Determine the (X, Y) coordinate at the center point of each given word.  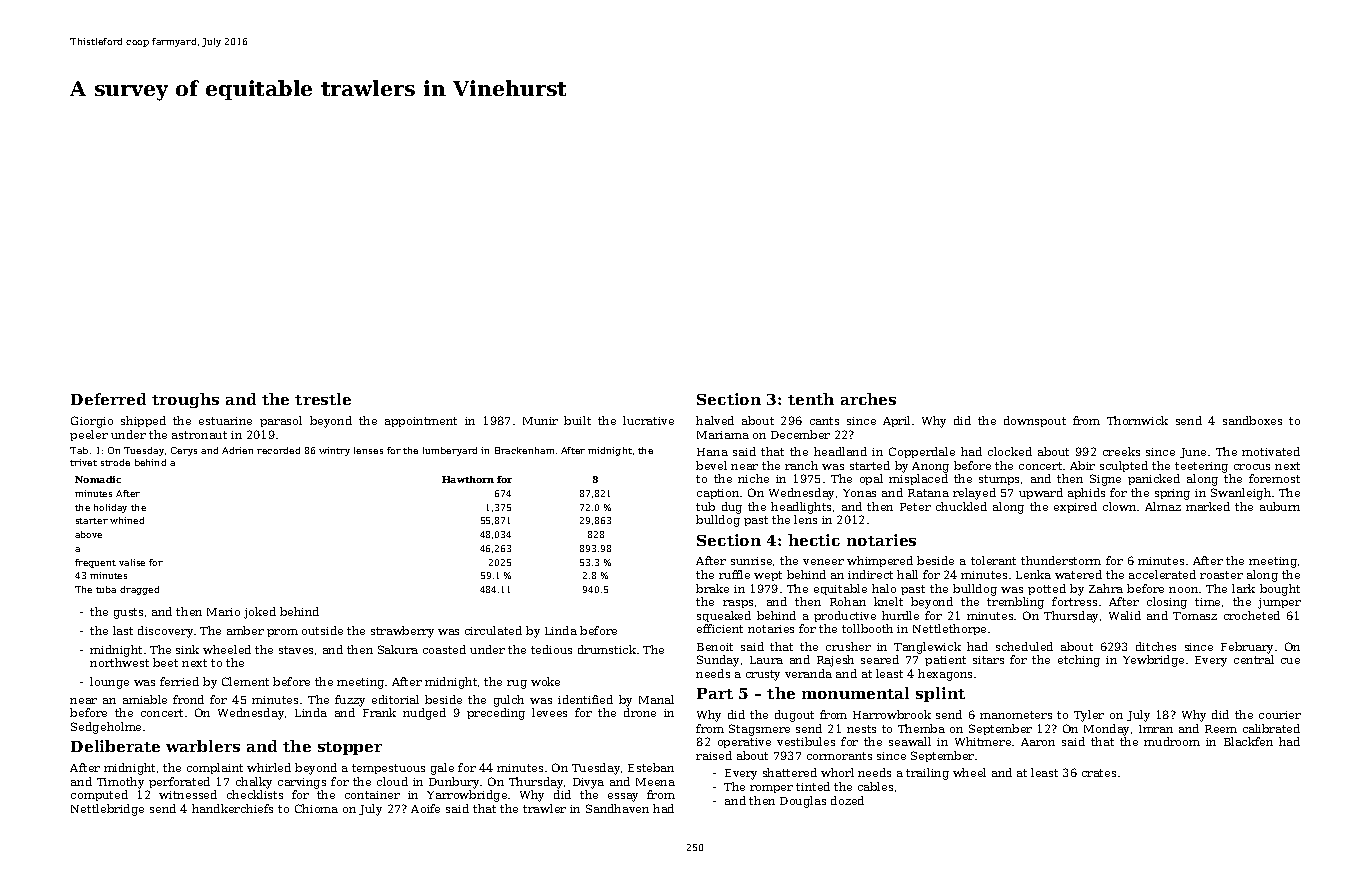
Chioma (316, 808)
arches (868, 399)
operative (744, 743)
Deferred (108, 399)
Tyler (1089, 716)
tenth (811, 399)
